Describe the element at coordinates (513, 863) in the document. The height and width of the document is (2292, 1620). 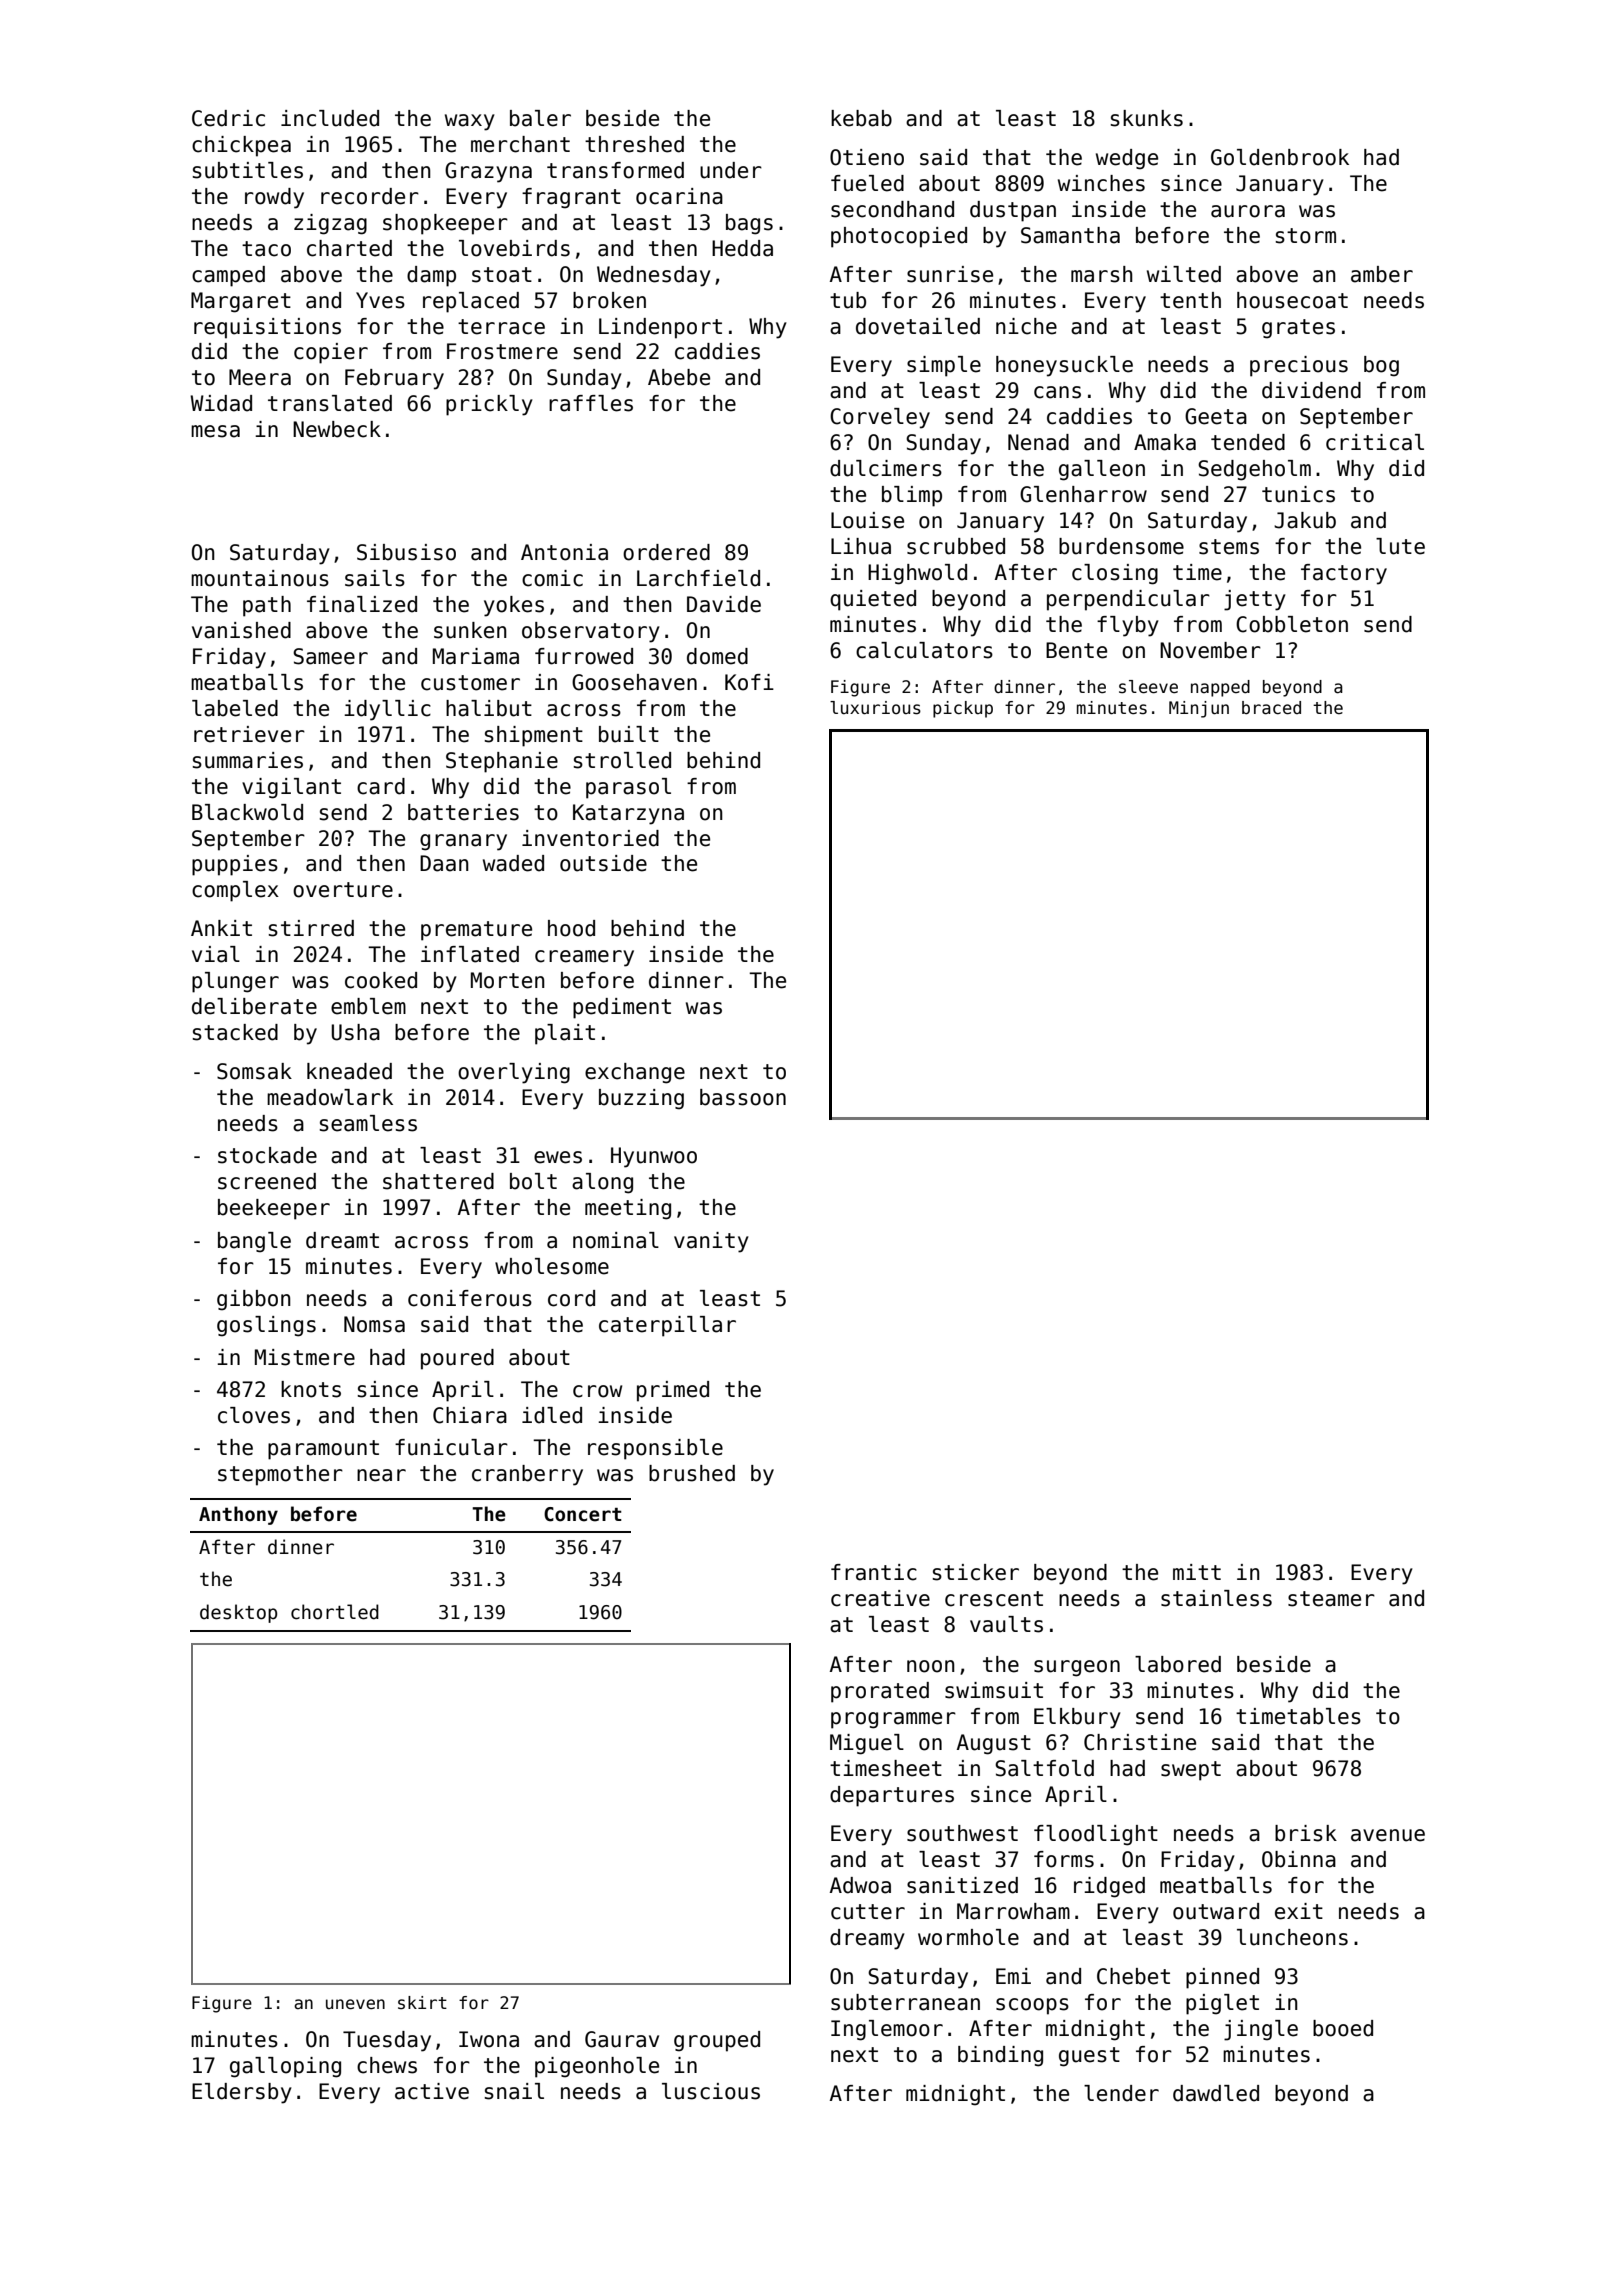
I see `waded` at that location.
